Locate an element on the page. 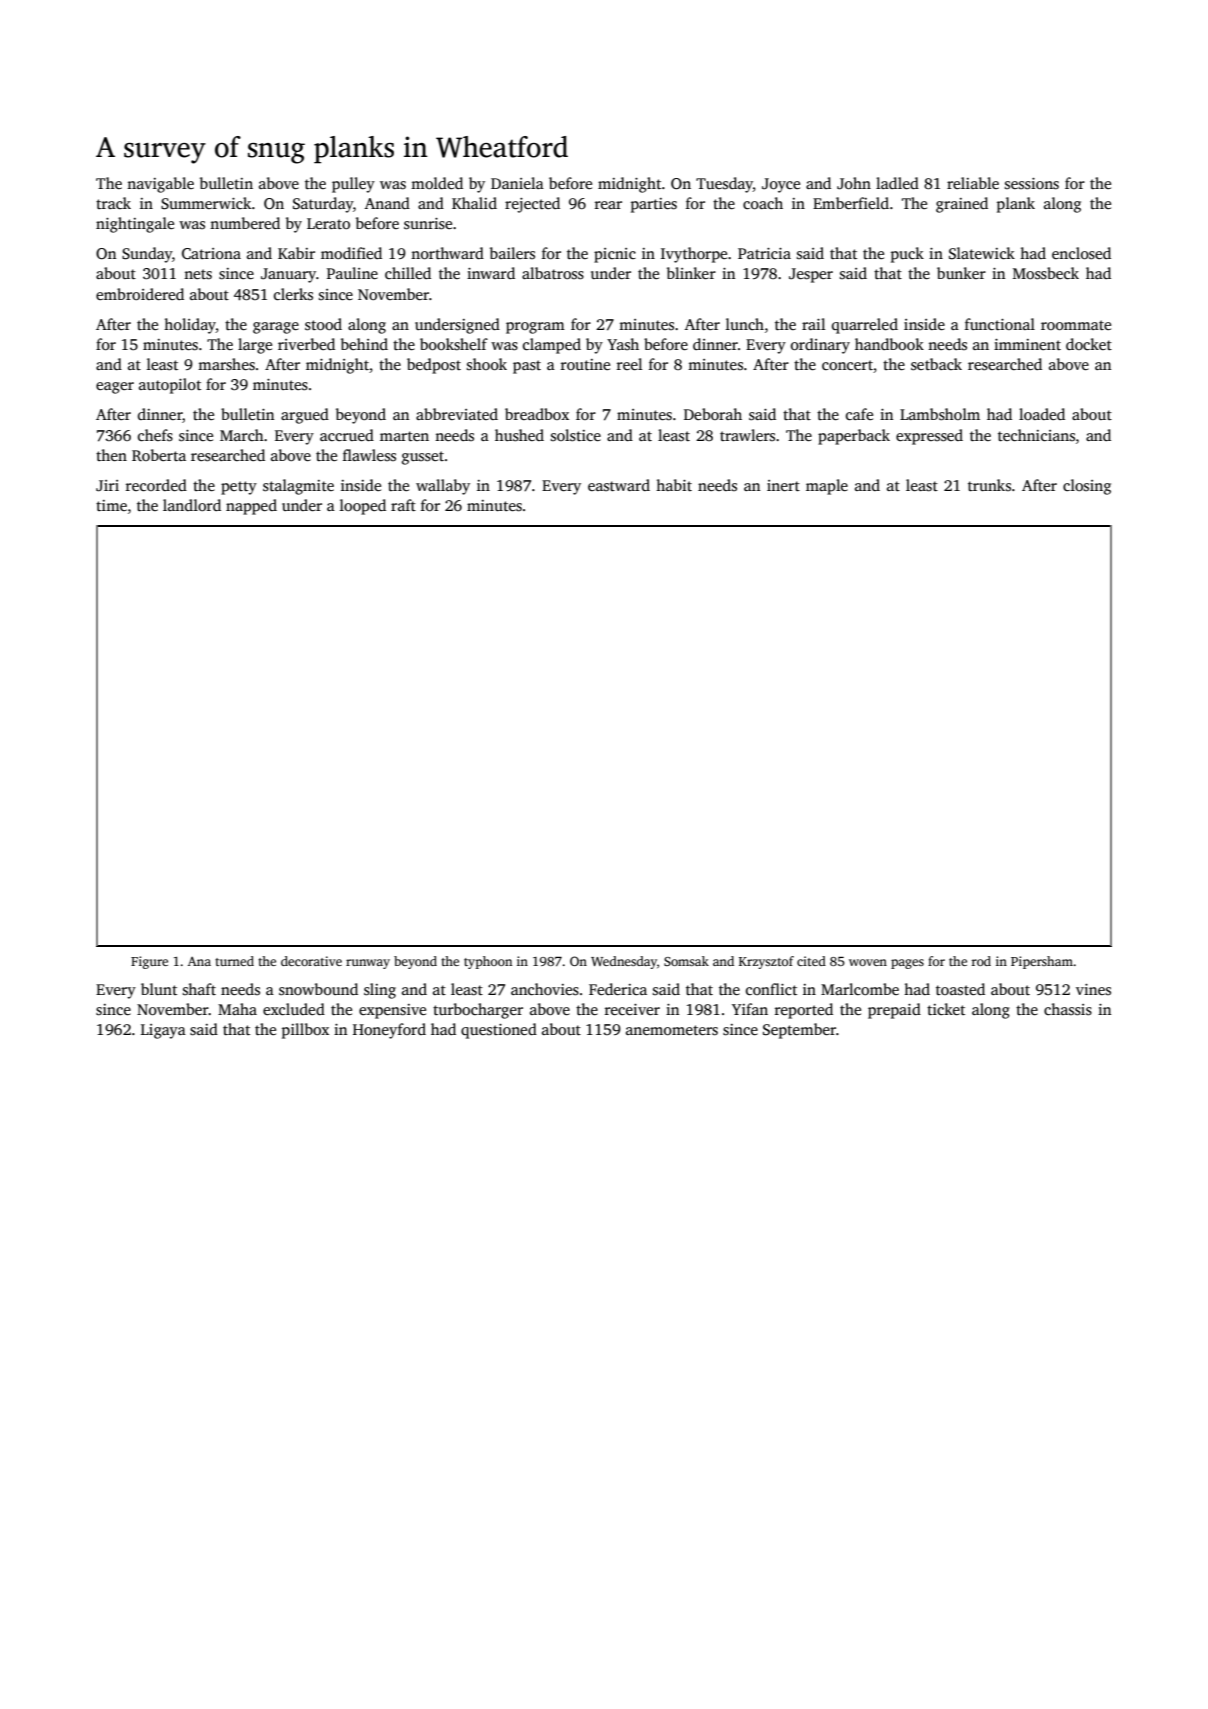 The image size is (1208, 1709). Summerwick is located at coordinates (206, 203).
